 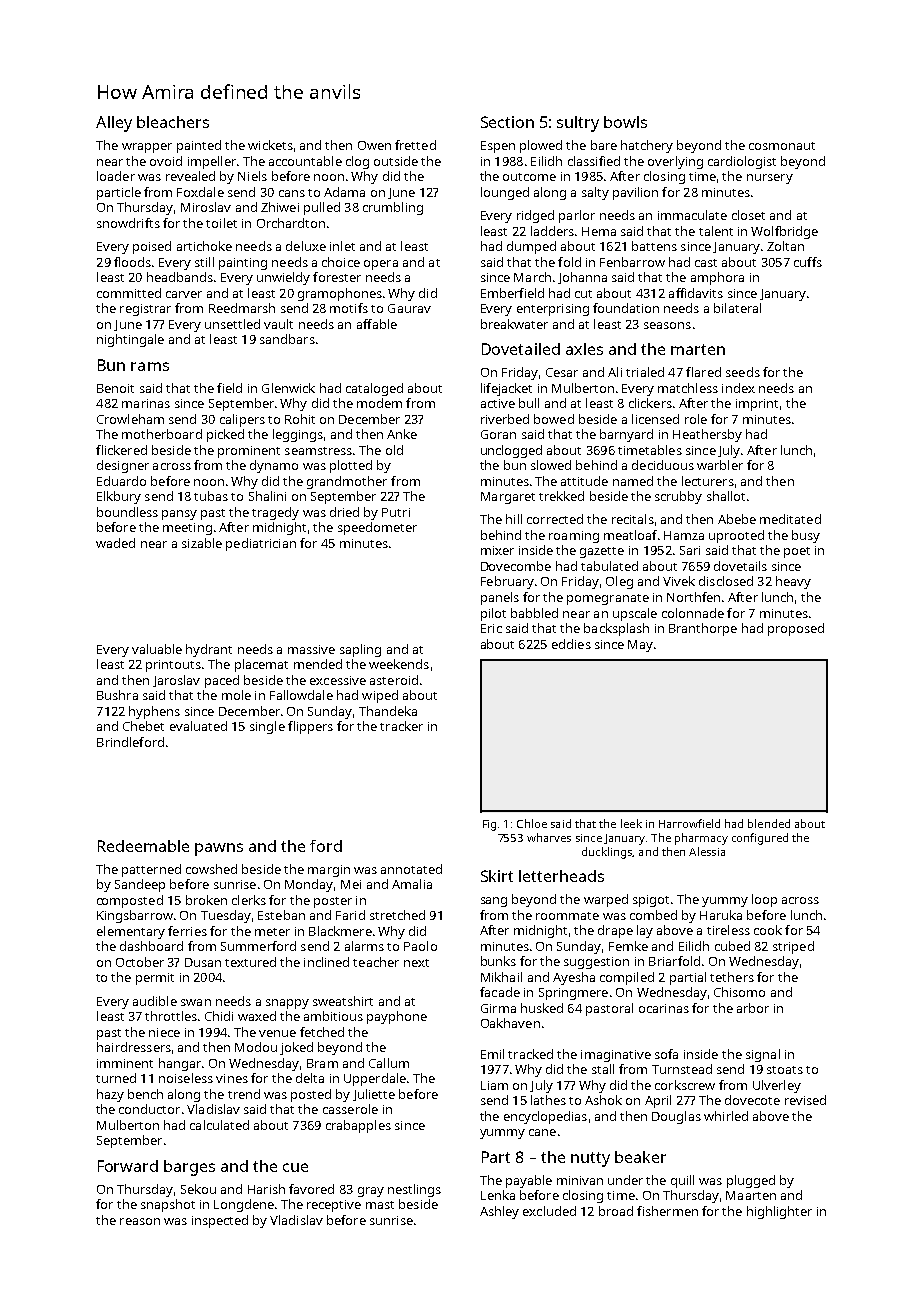 What do you see at coordinates (198, 726) in the screenshot?
I see `evaluated` at bounding box center [198, 726].
